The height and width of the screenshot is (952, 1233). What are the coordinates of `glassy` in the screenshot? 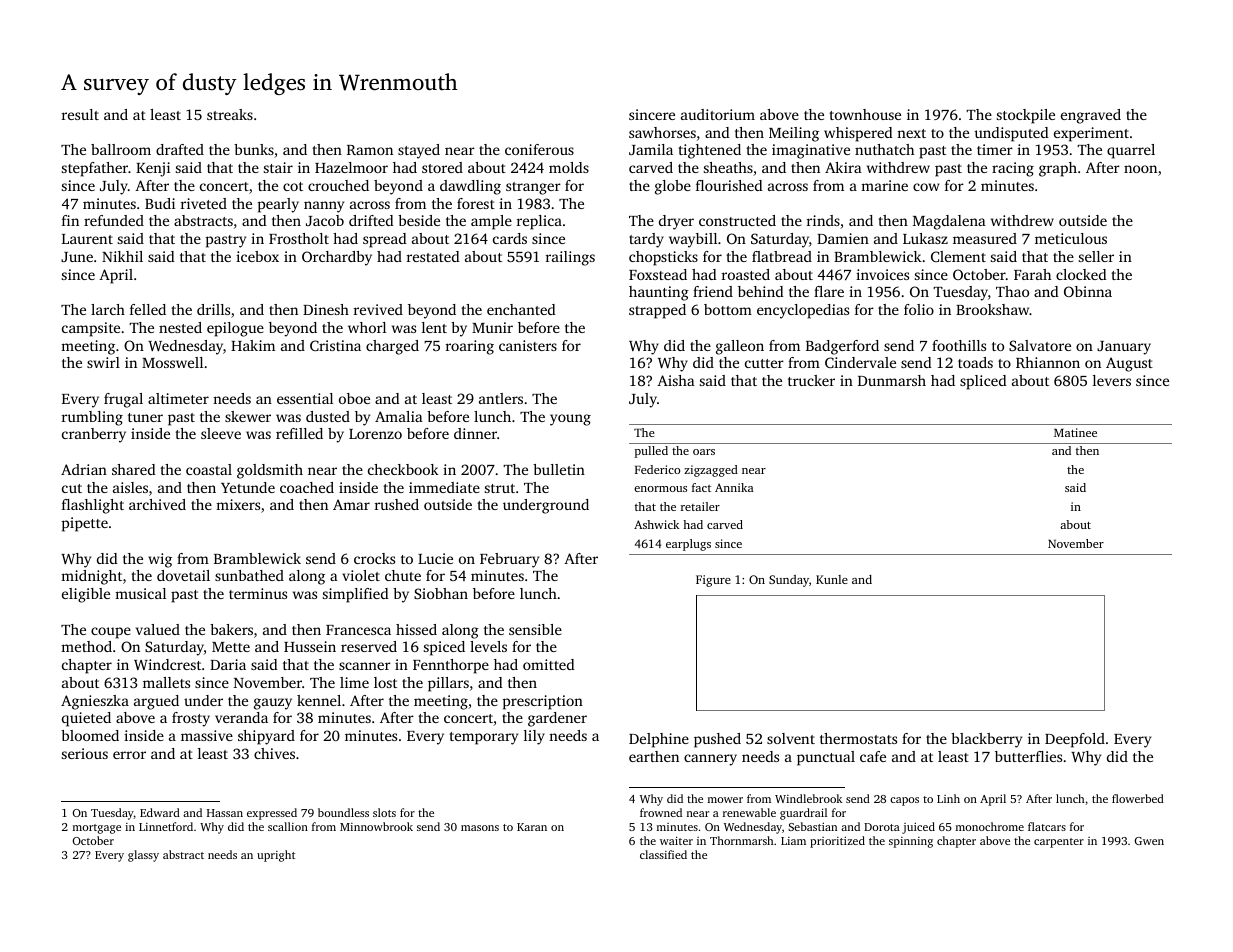 It's located at (143, 856).
